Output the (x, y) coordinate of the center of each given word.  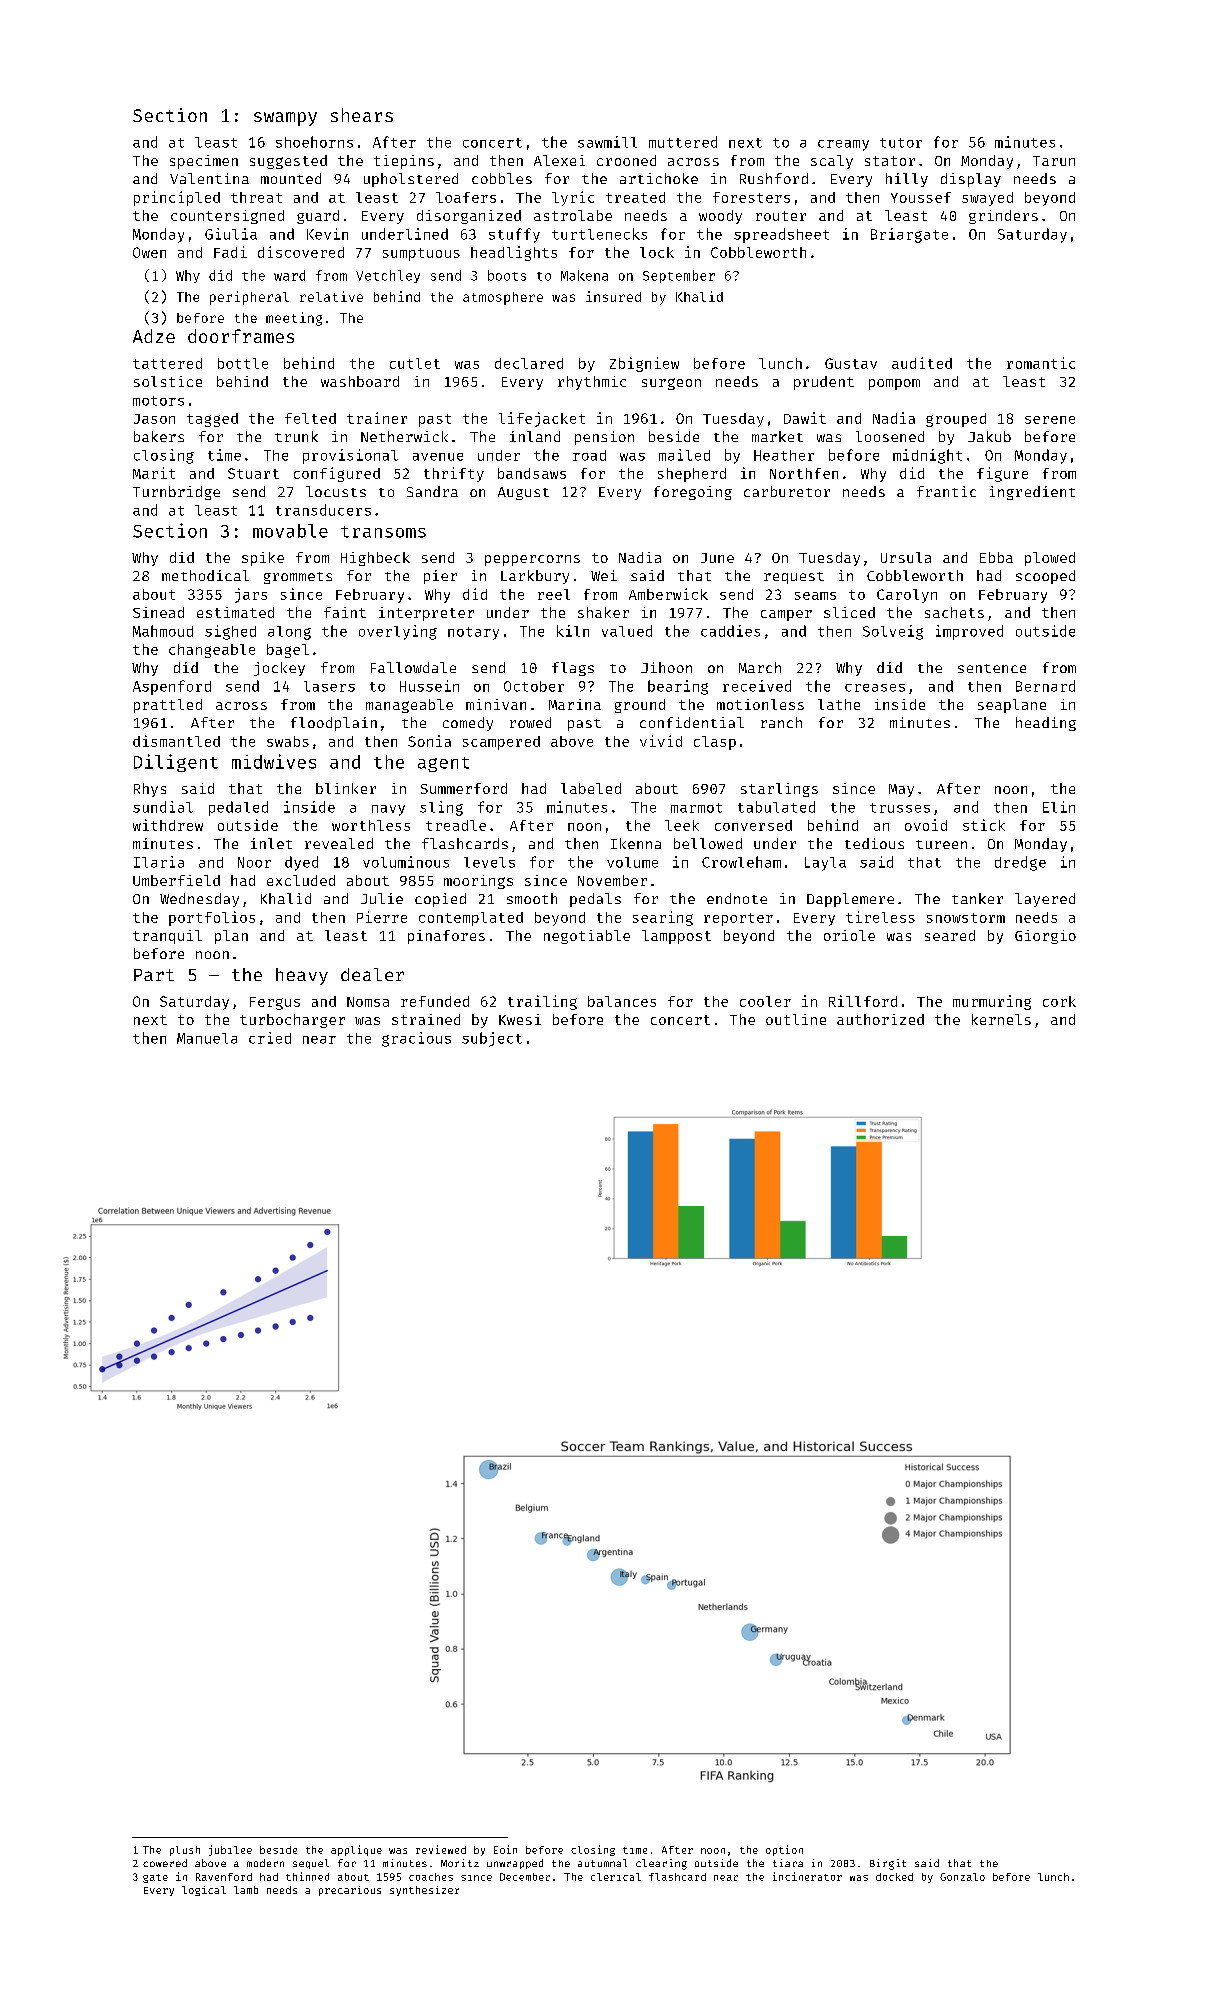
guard (318, 217)
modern (265, 1863)
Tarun (1054, 161)
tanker (977, 898)
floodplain (334, 724)
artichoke (659, 178)
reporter (738, 919)
